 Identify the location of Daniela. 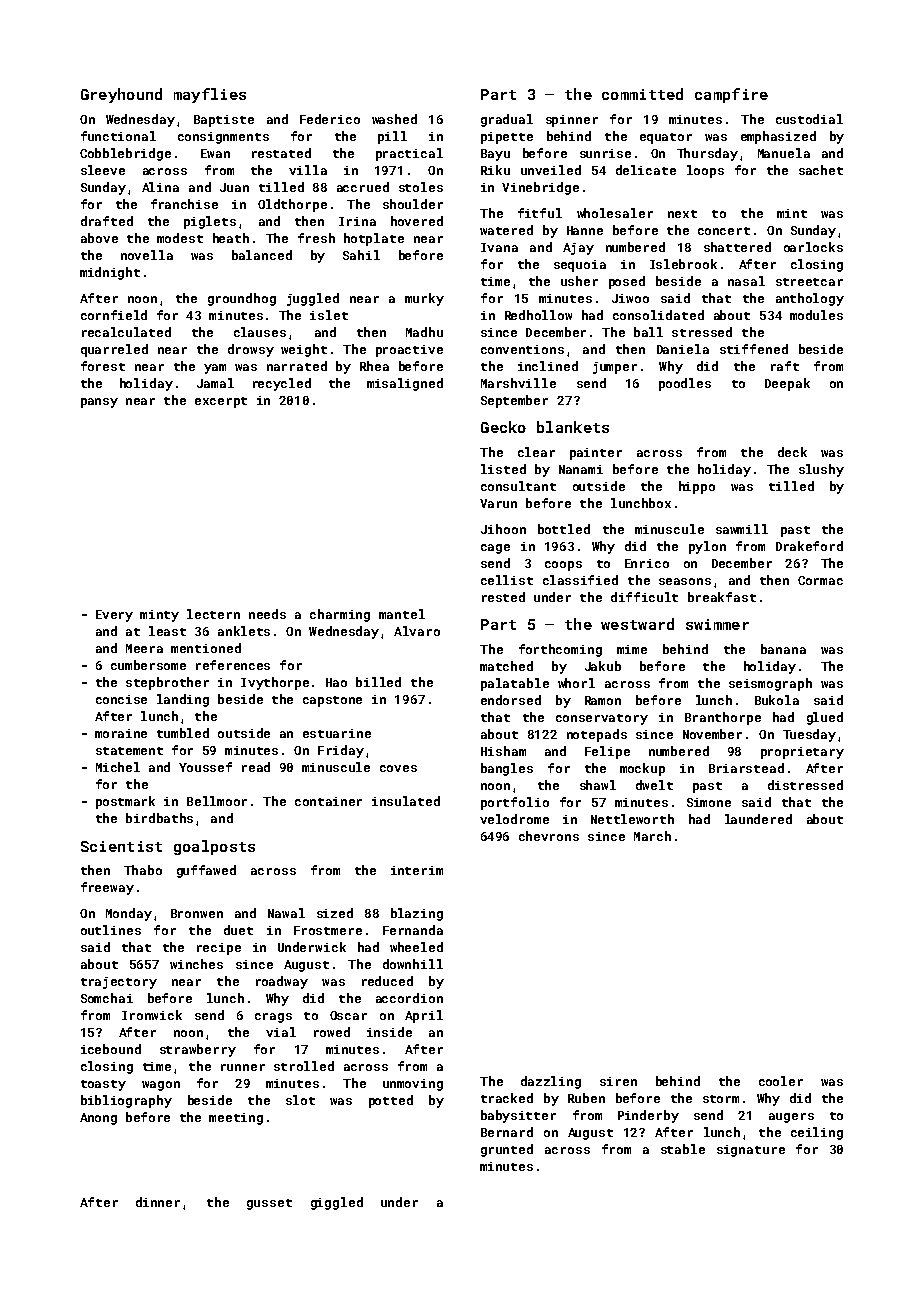
(683, 349).
